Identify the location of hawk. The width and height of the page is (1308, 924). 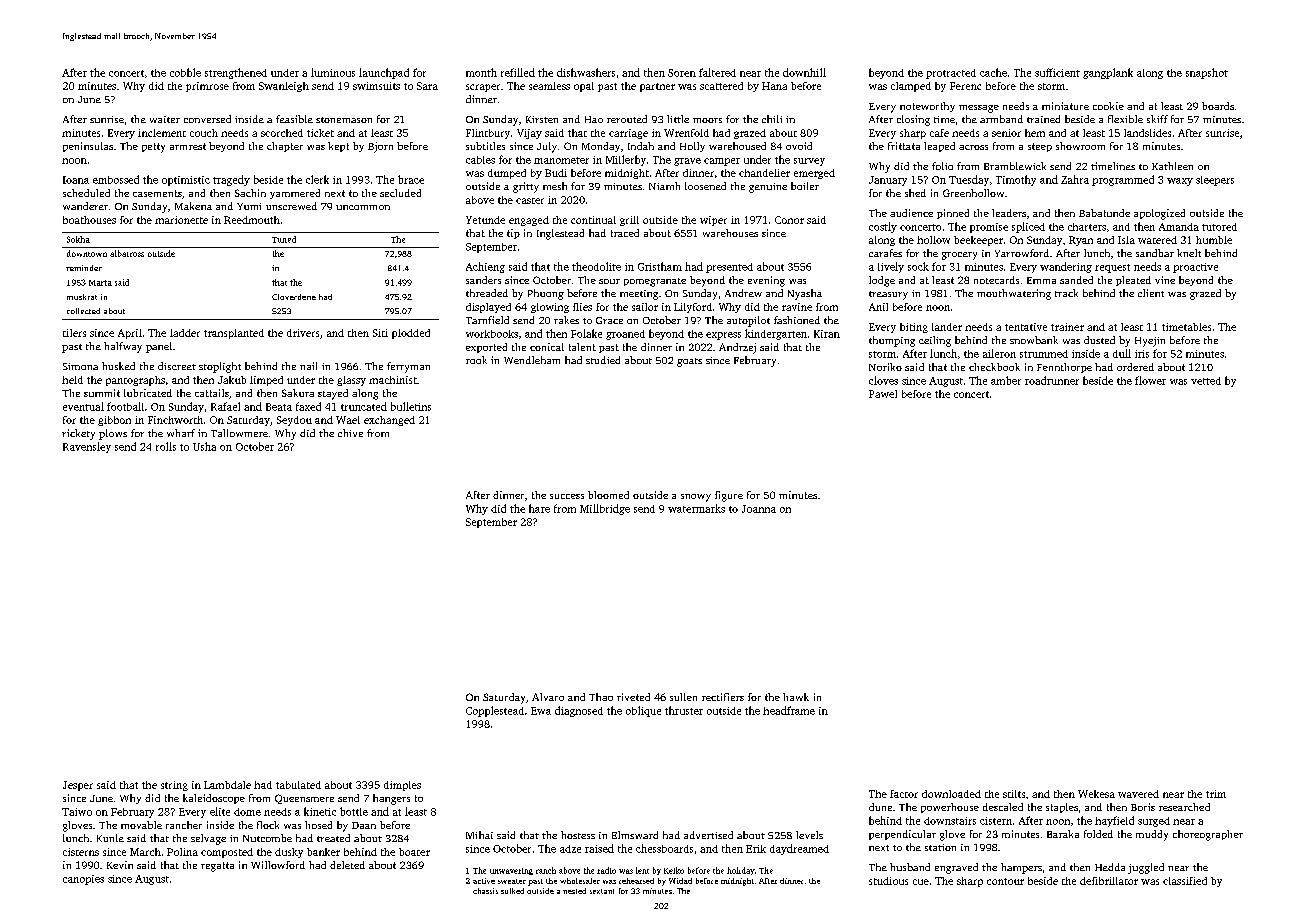
(796, 697).
